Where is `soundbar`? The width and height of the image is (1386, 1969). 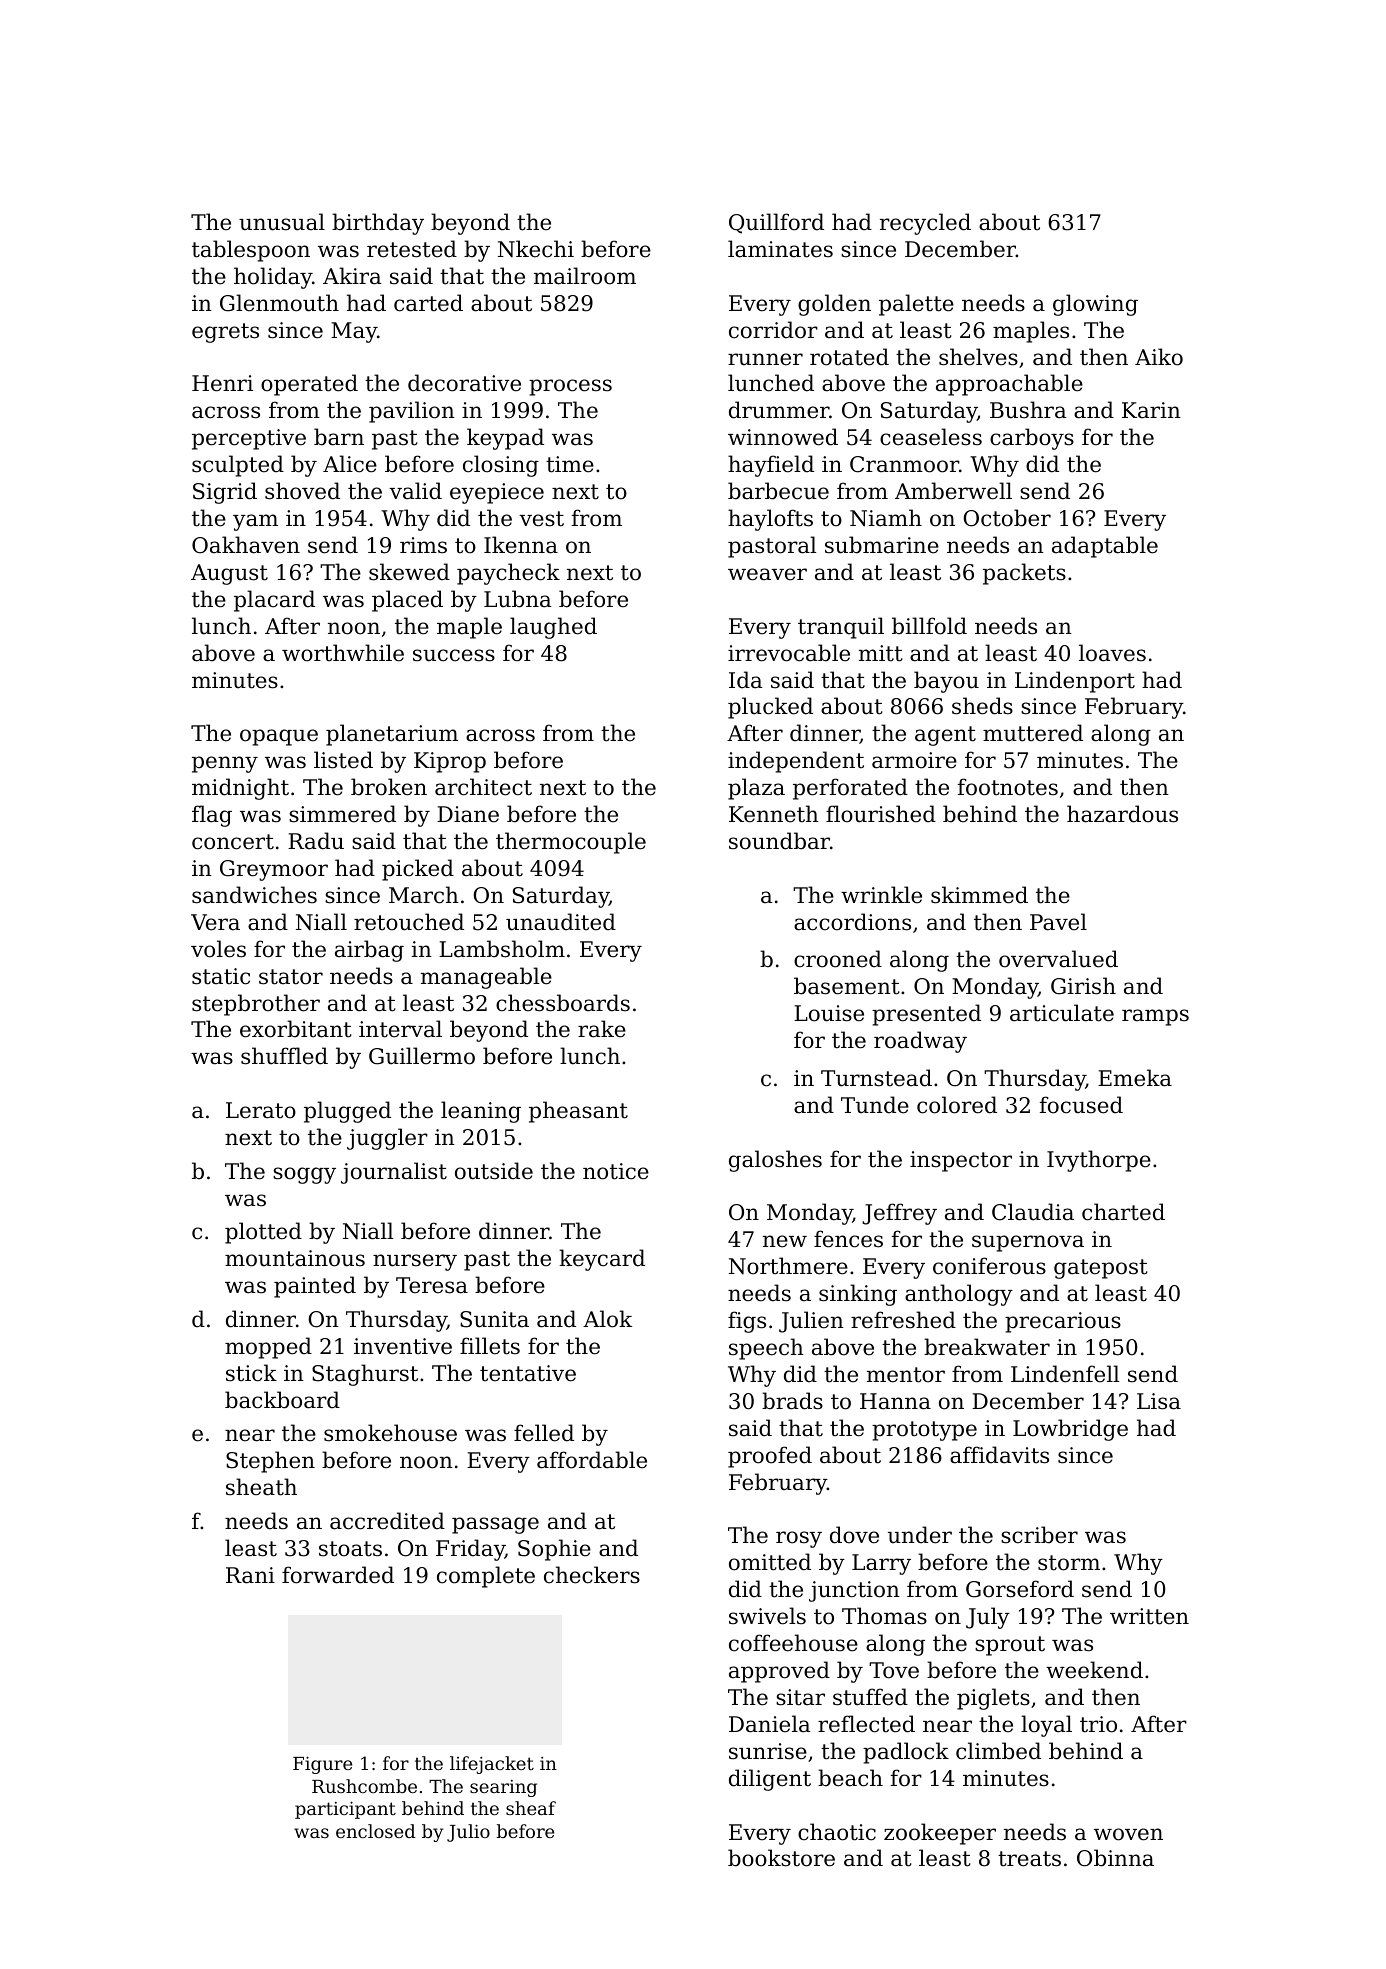
soundbar is located at coordinates (779, 841).
